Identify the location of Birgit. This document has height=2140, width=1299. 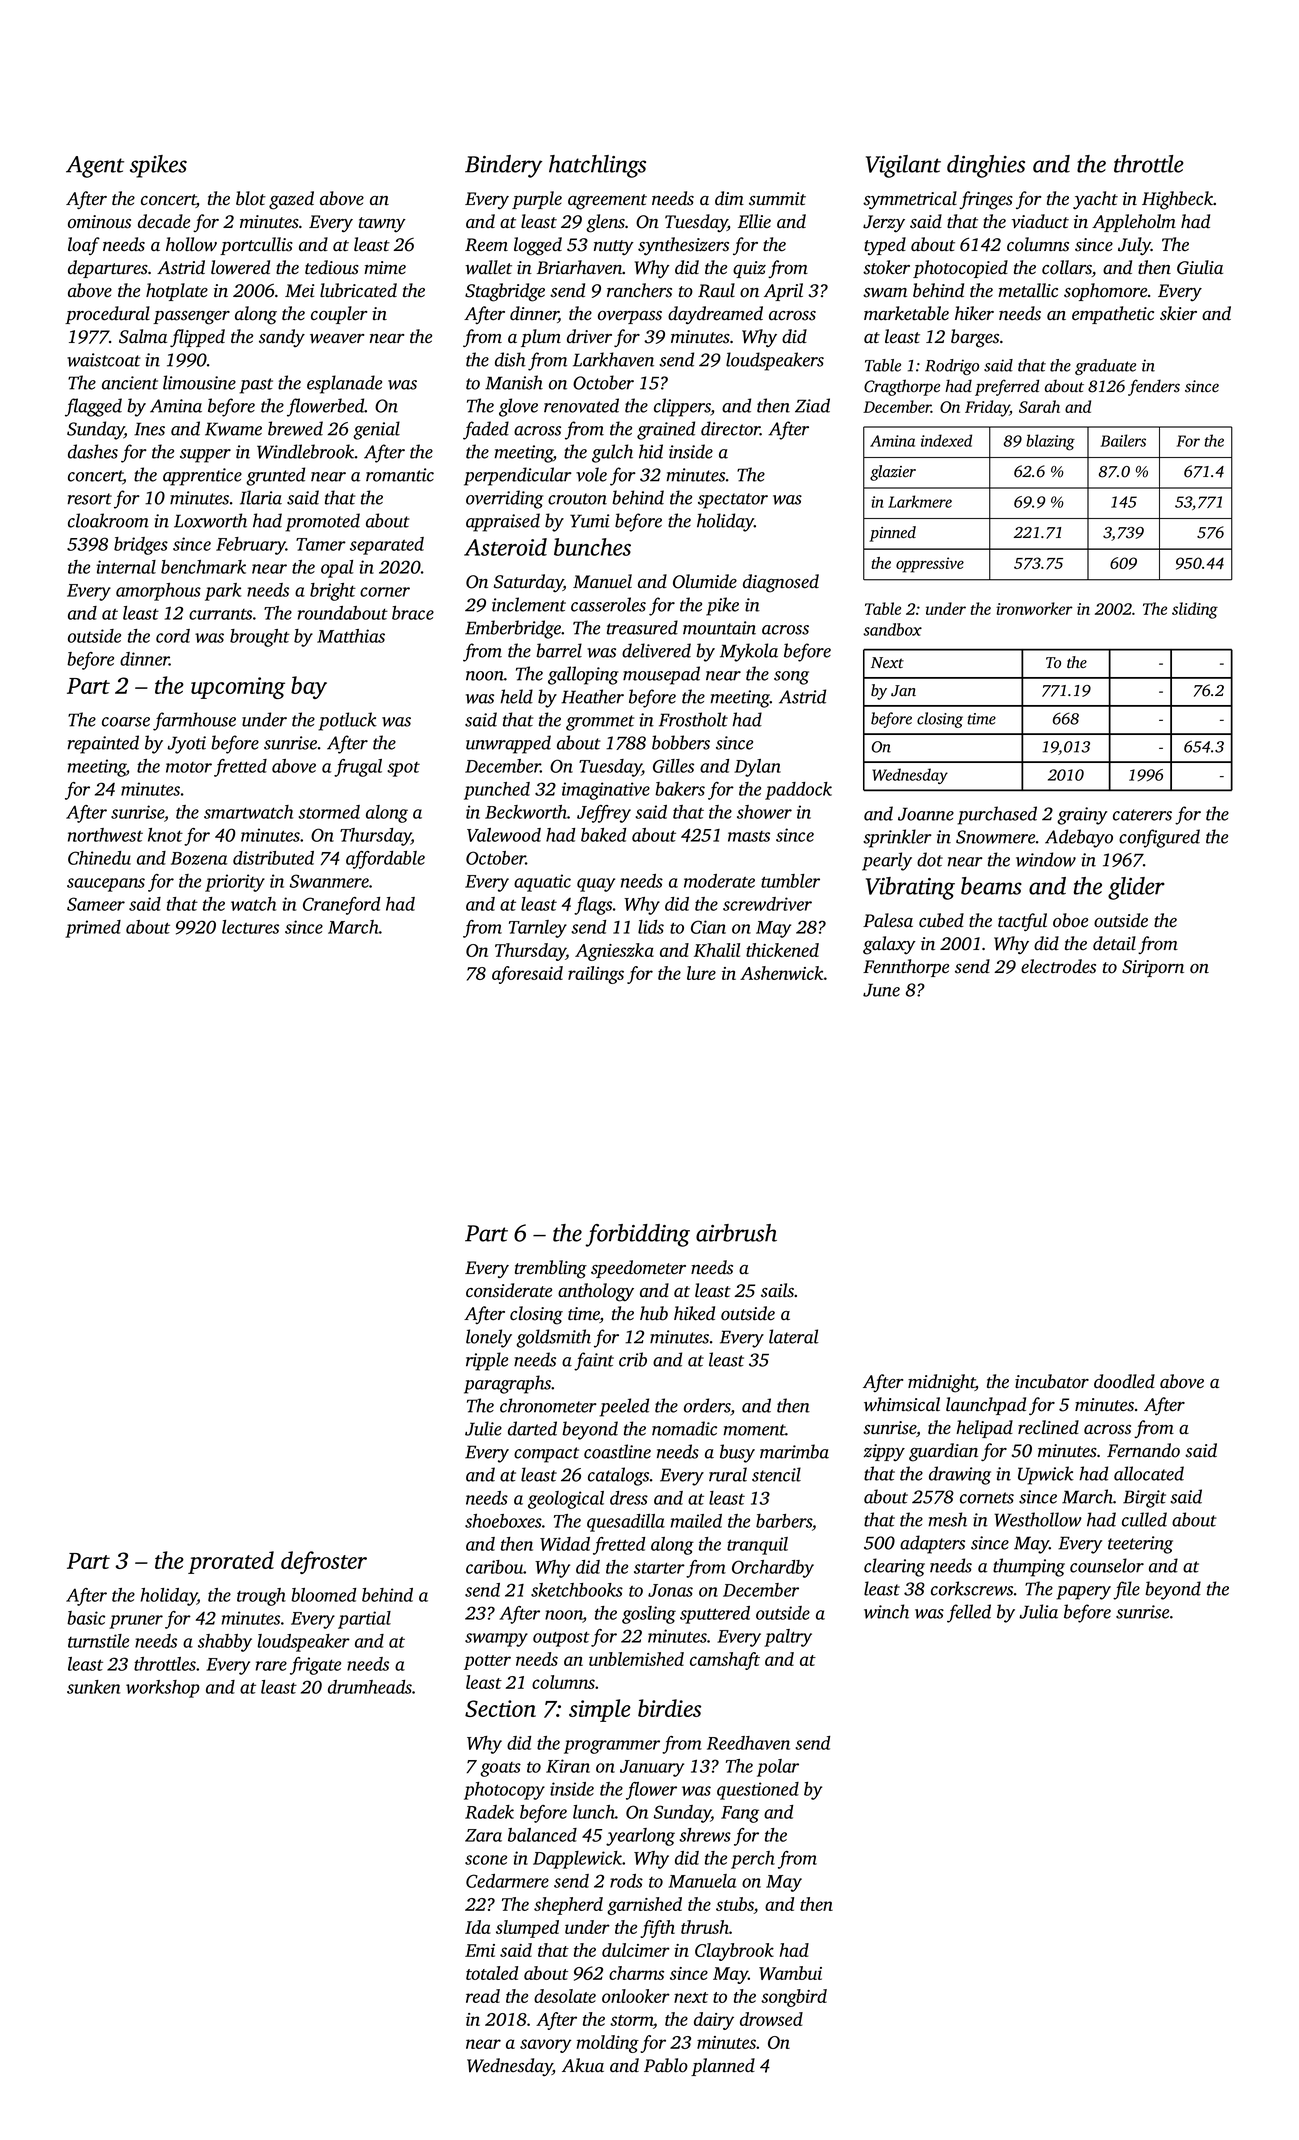
(1144, 1499).
